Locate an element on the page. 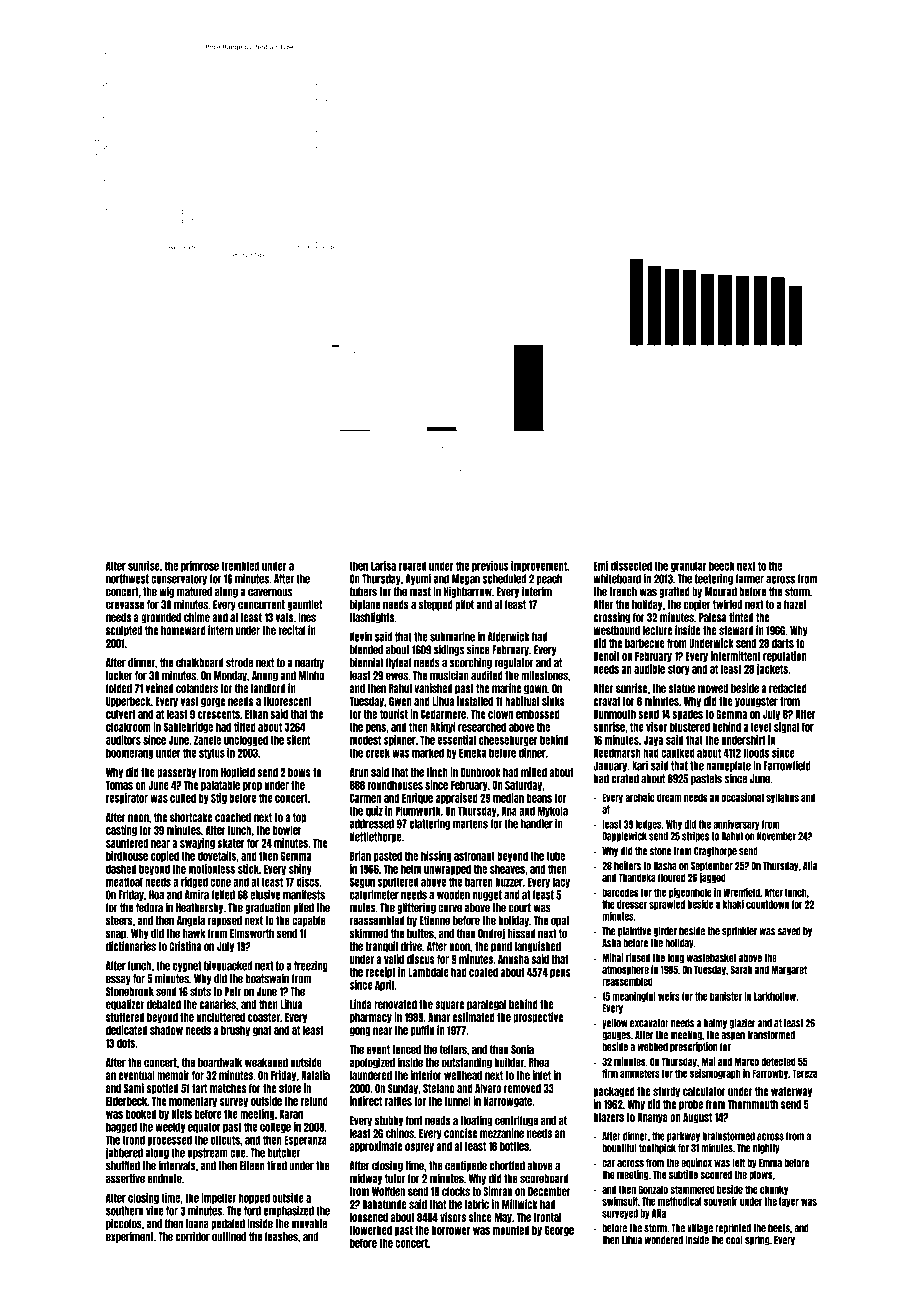 The image size is (924, 1308). granular is located at coordinates (689, 566).
